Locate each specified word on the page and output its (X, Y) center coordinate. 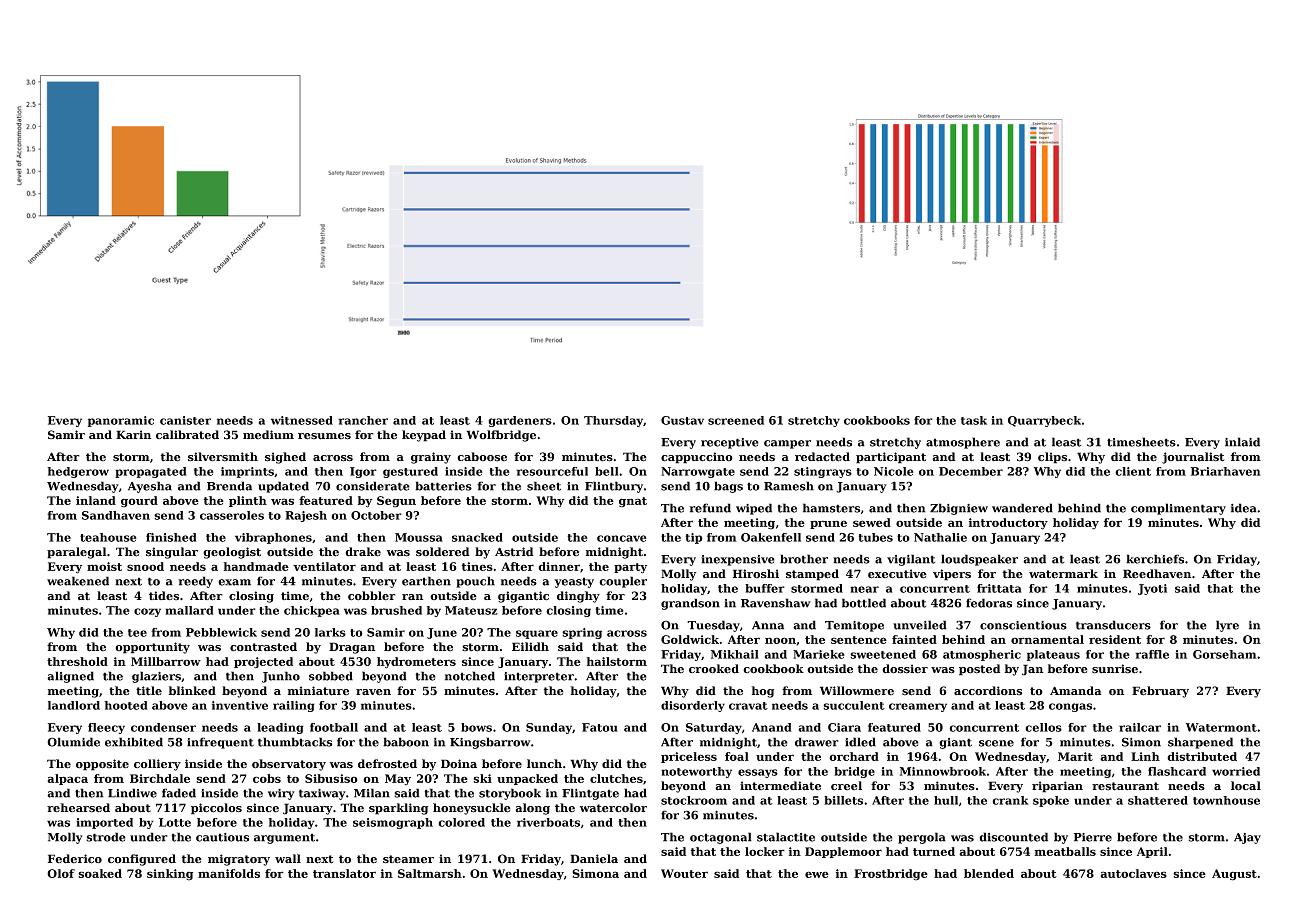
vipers (952, 575)
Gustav (682, 420)
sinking (170, 875)
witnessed (302, 420)
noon (780, 640)
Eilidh (530, 646)
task (974, 420)
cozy (147, 612)
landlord (74, 705)
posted (979, 670)
